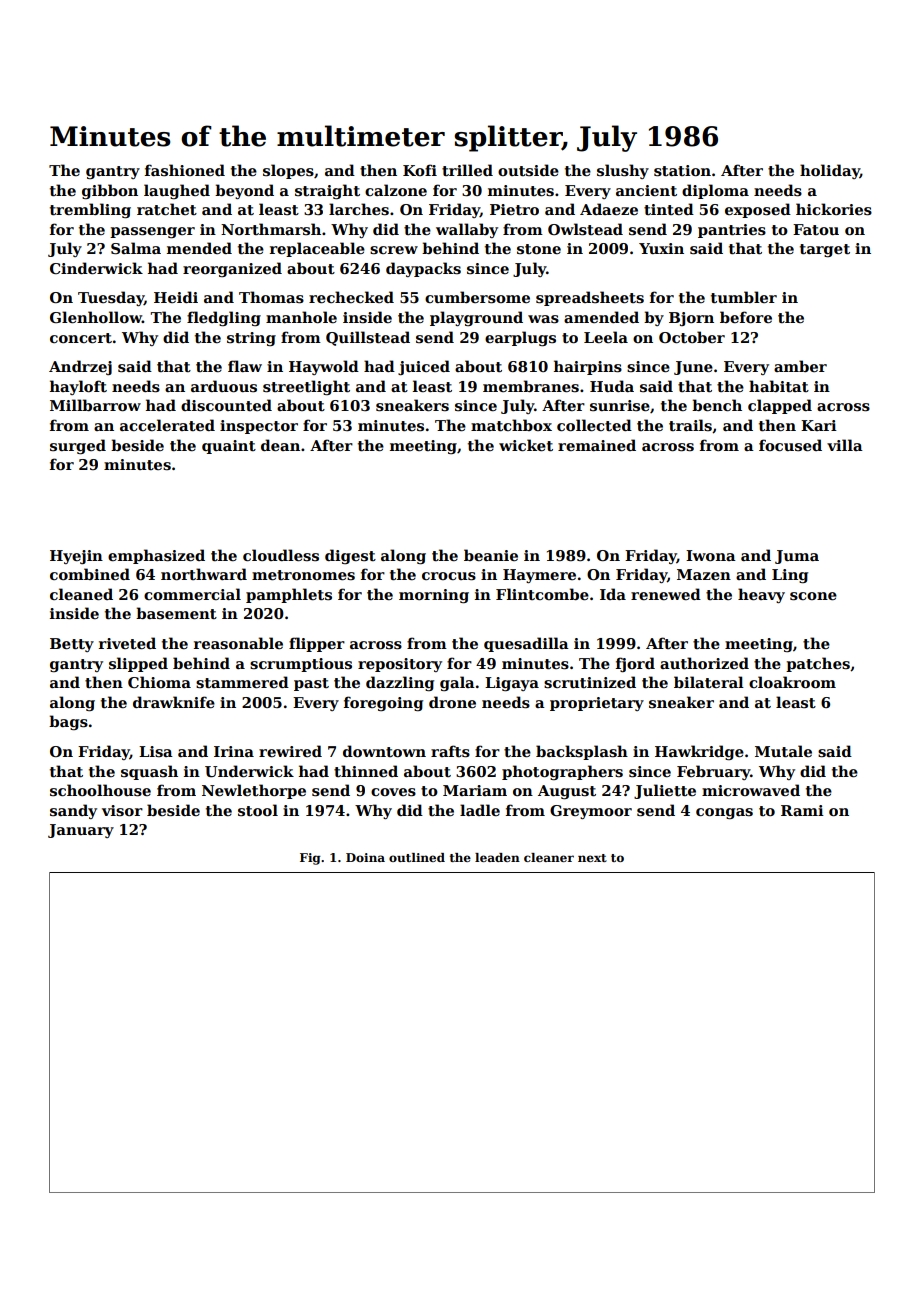 The width and height of the screenshot is (924, 1308). Describe the element at coordinates (590, 298) in the screenshot. I see `spreadsheets` at that location.
